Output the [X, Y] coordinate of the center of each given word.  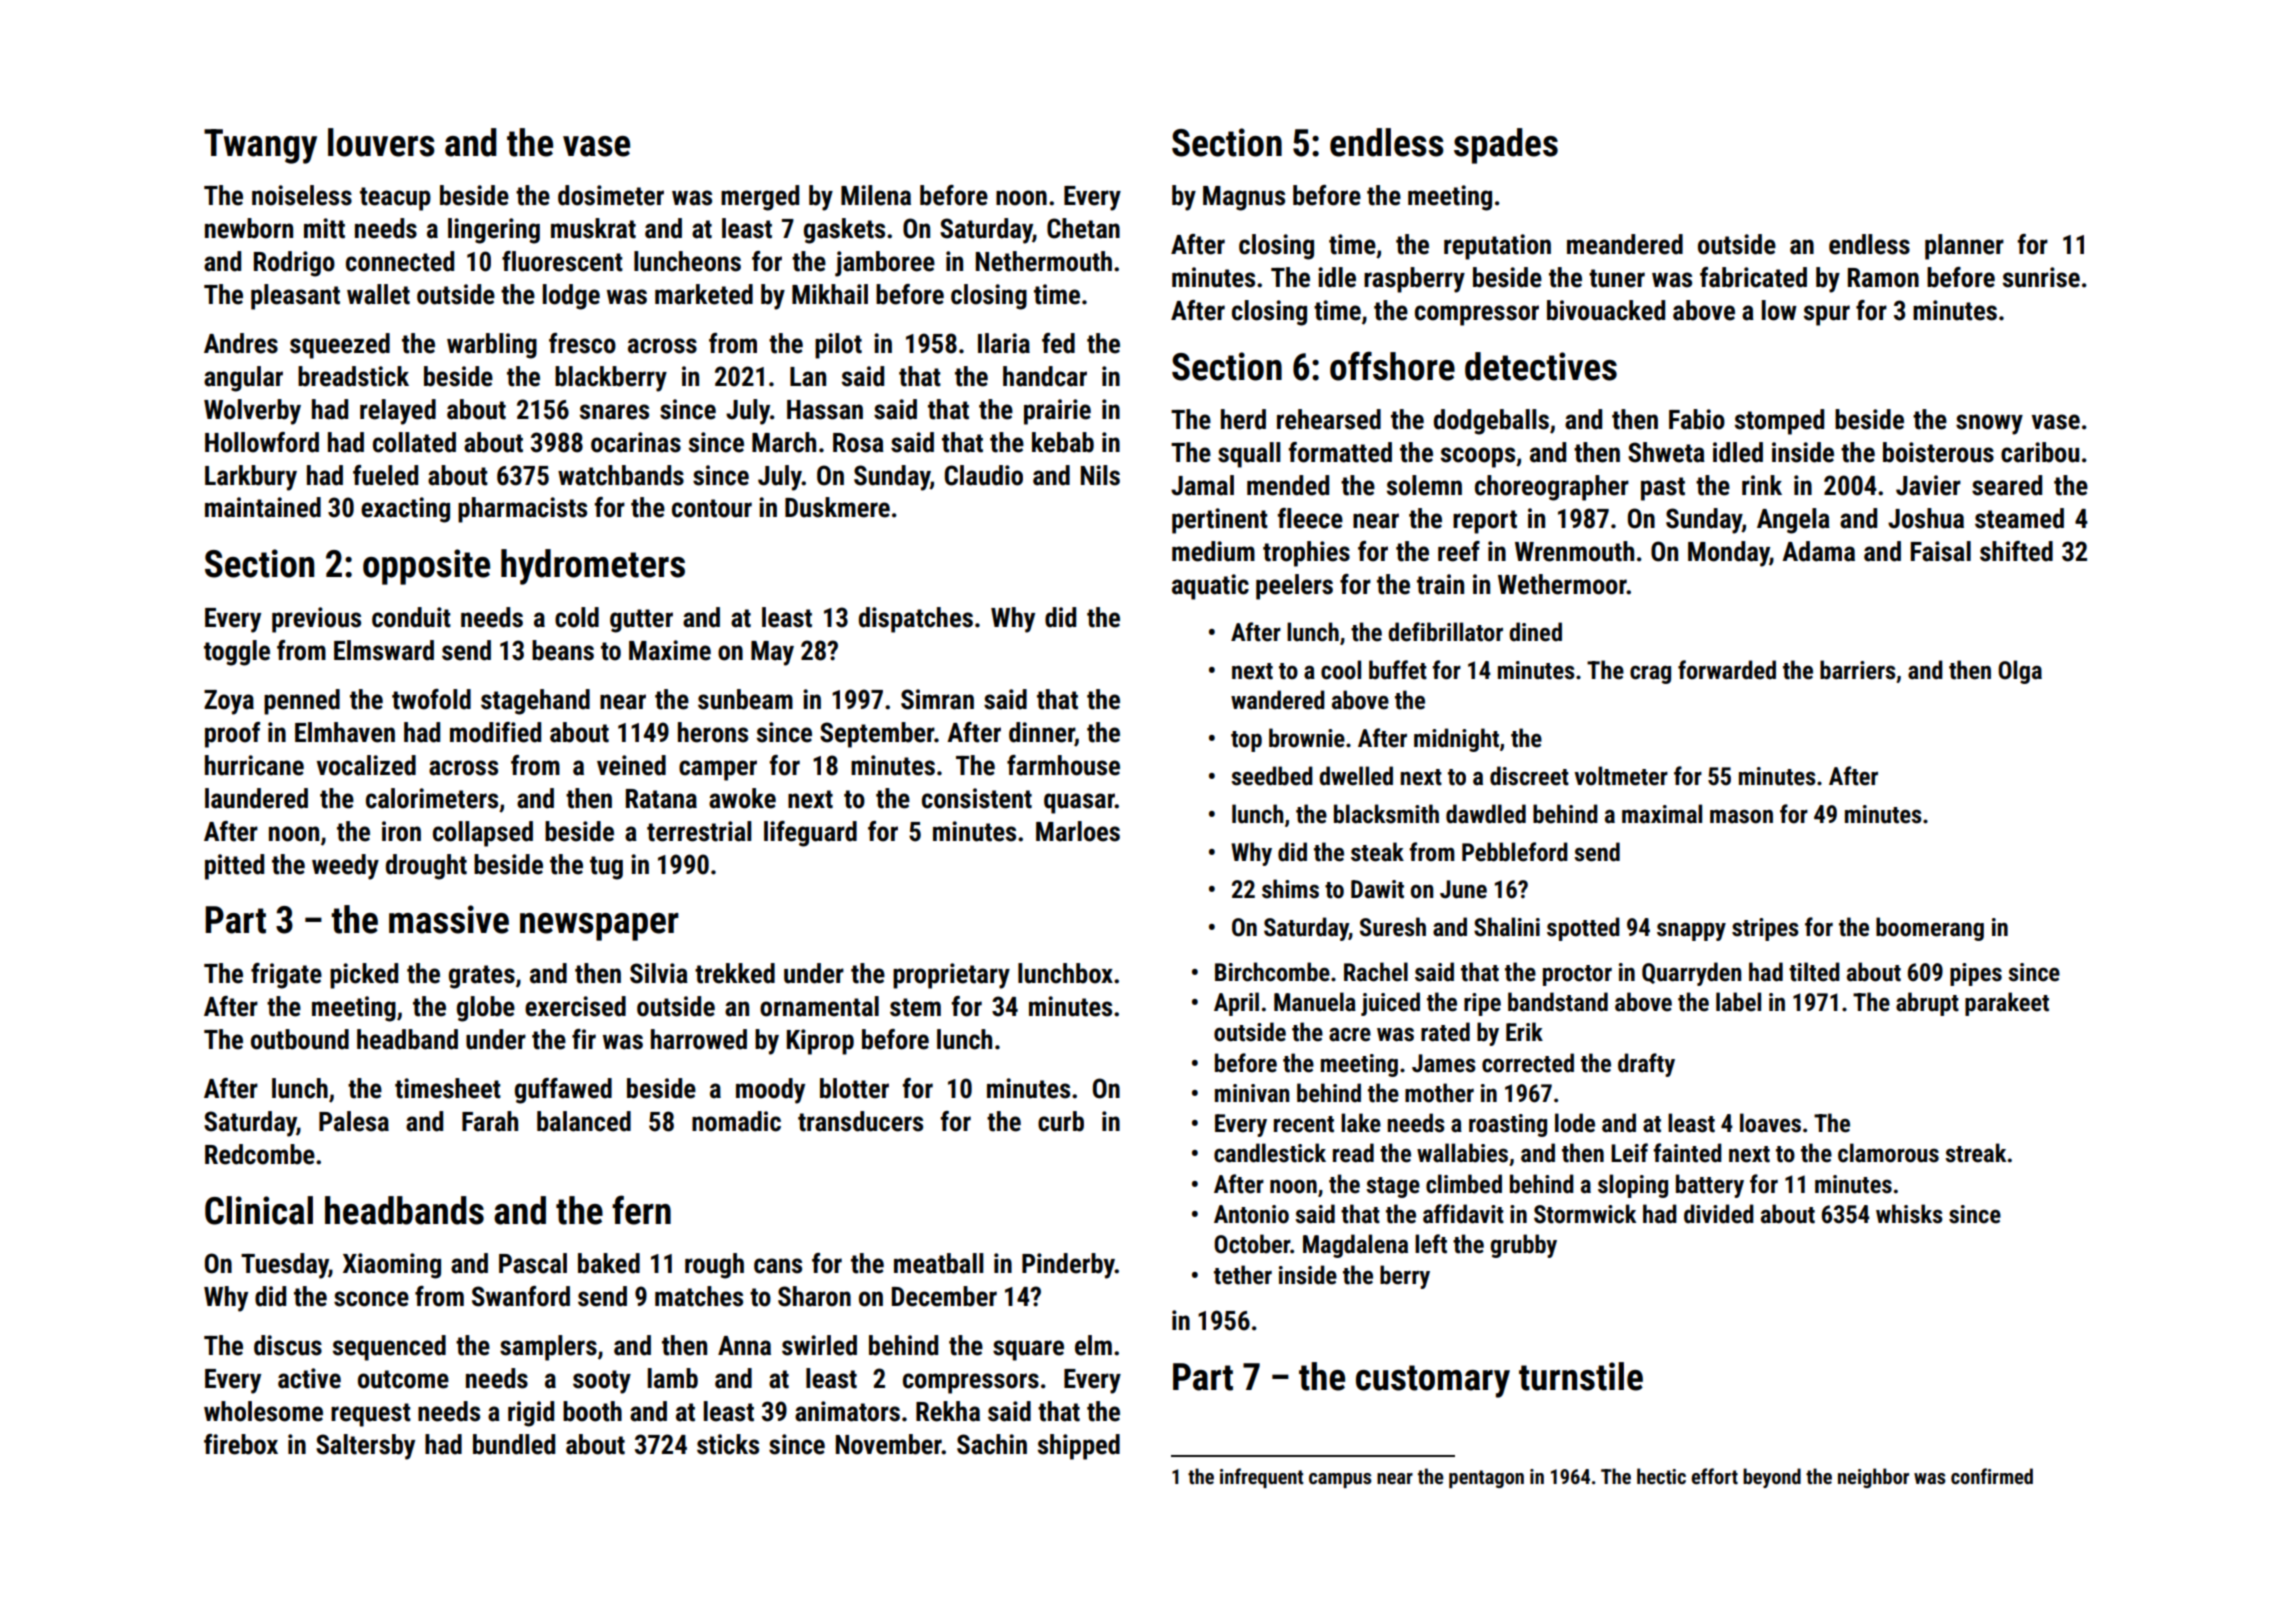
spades [1506, 146]
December [944, 1296]
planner [1964, 247]
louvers [381, 142]
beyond [1772, 1478]
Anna [744, 1346]
